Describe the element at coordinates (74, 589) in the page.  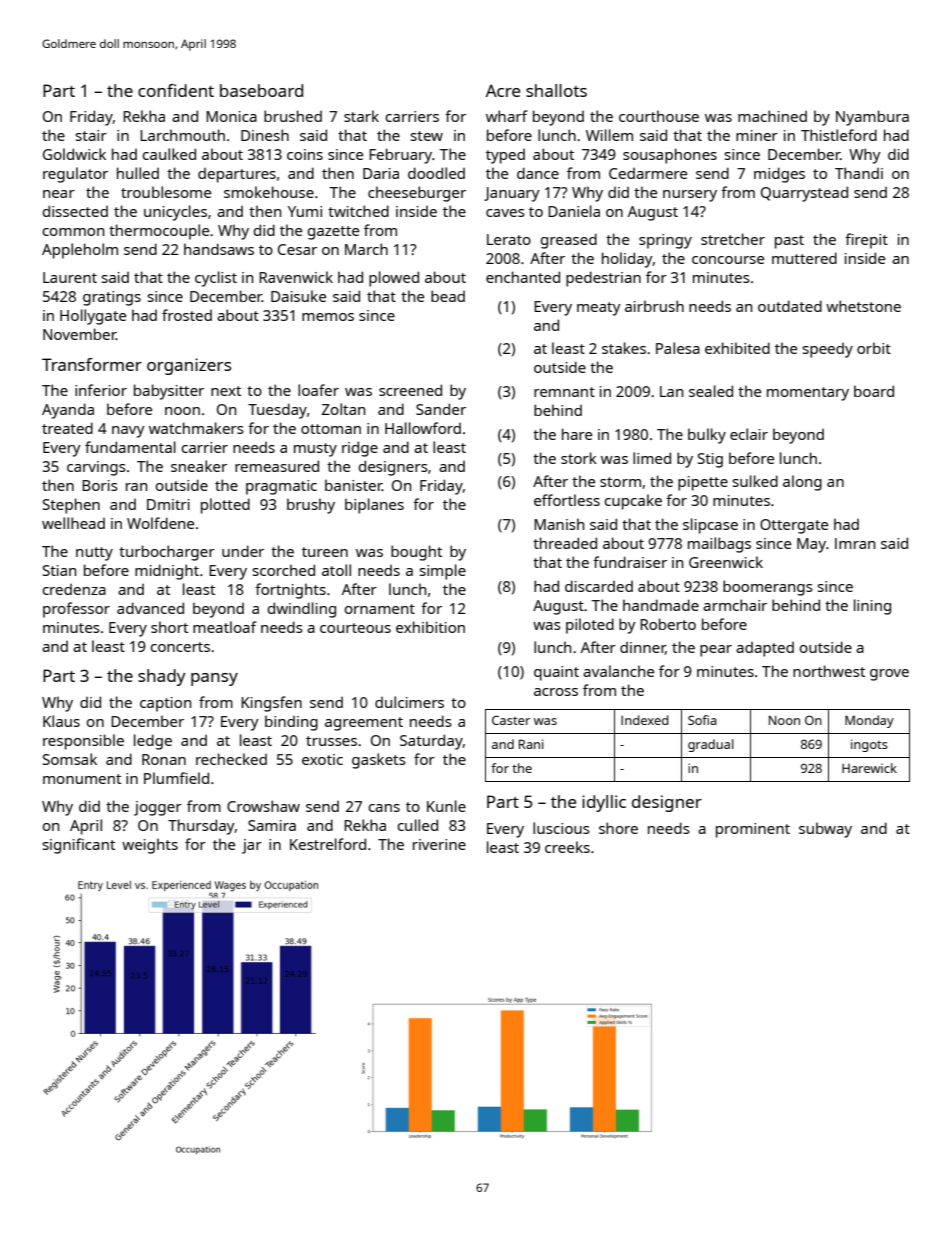
I see `credenza` at that location.
